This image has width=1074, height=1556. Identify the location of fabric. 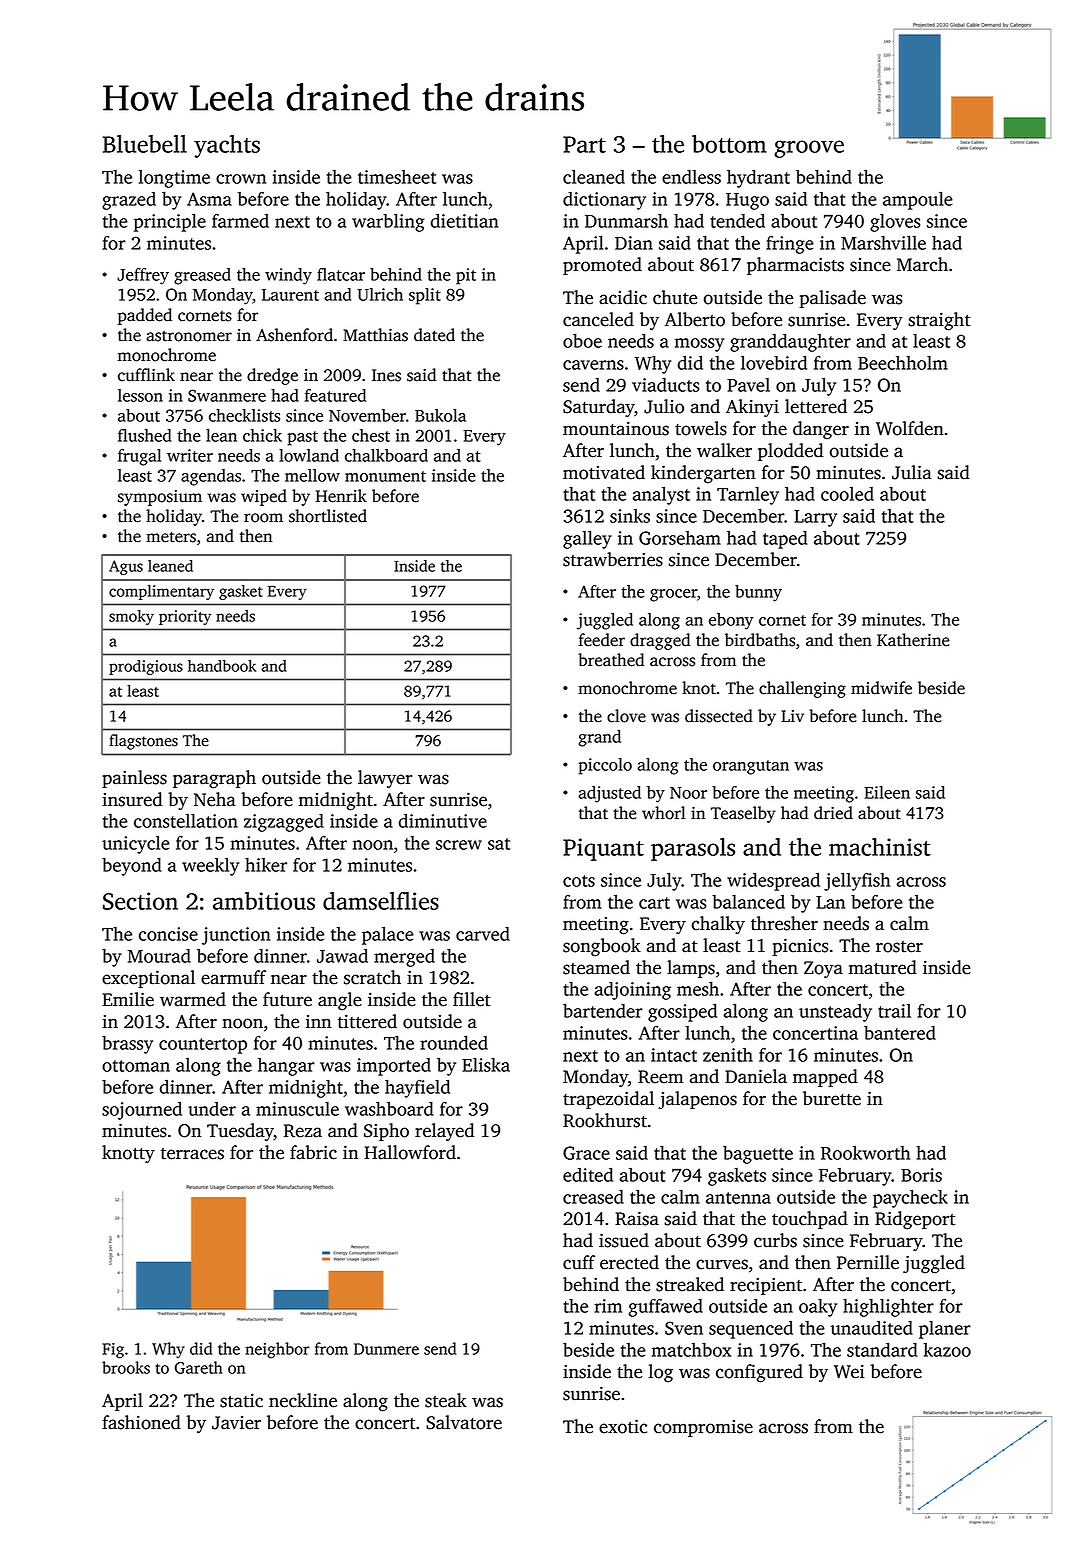
(313, 1152).
